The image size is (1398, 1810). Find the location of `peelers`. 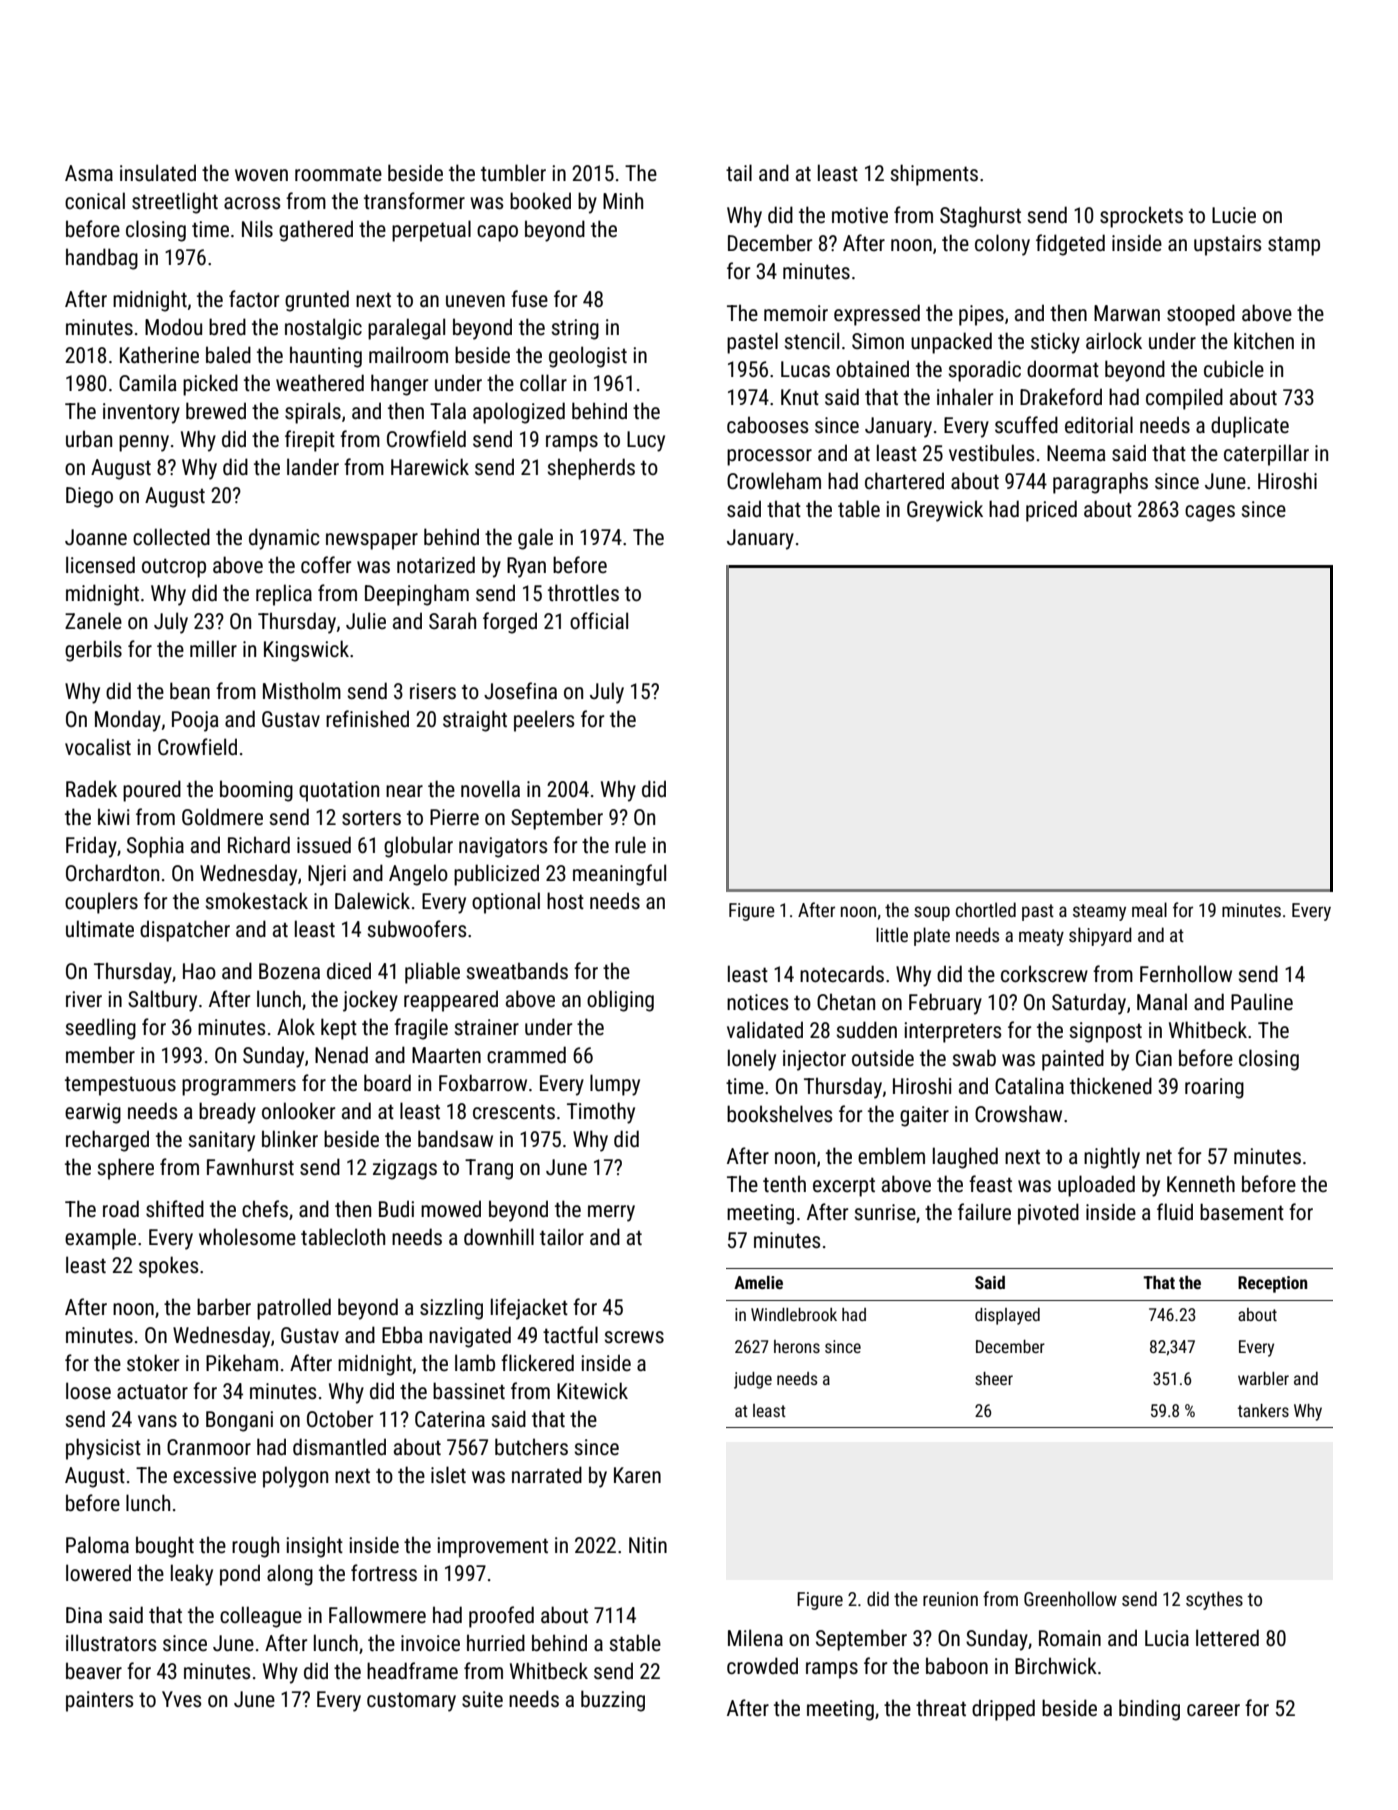

peelers is located at coordinates (544, 721).
